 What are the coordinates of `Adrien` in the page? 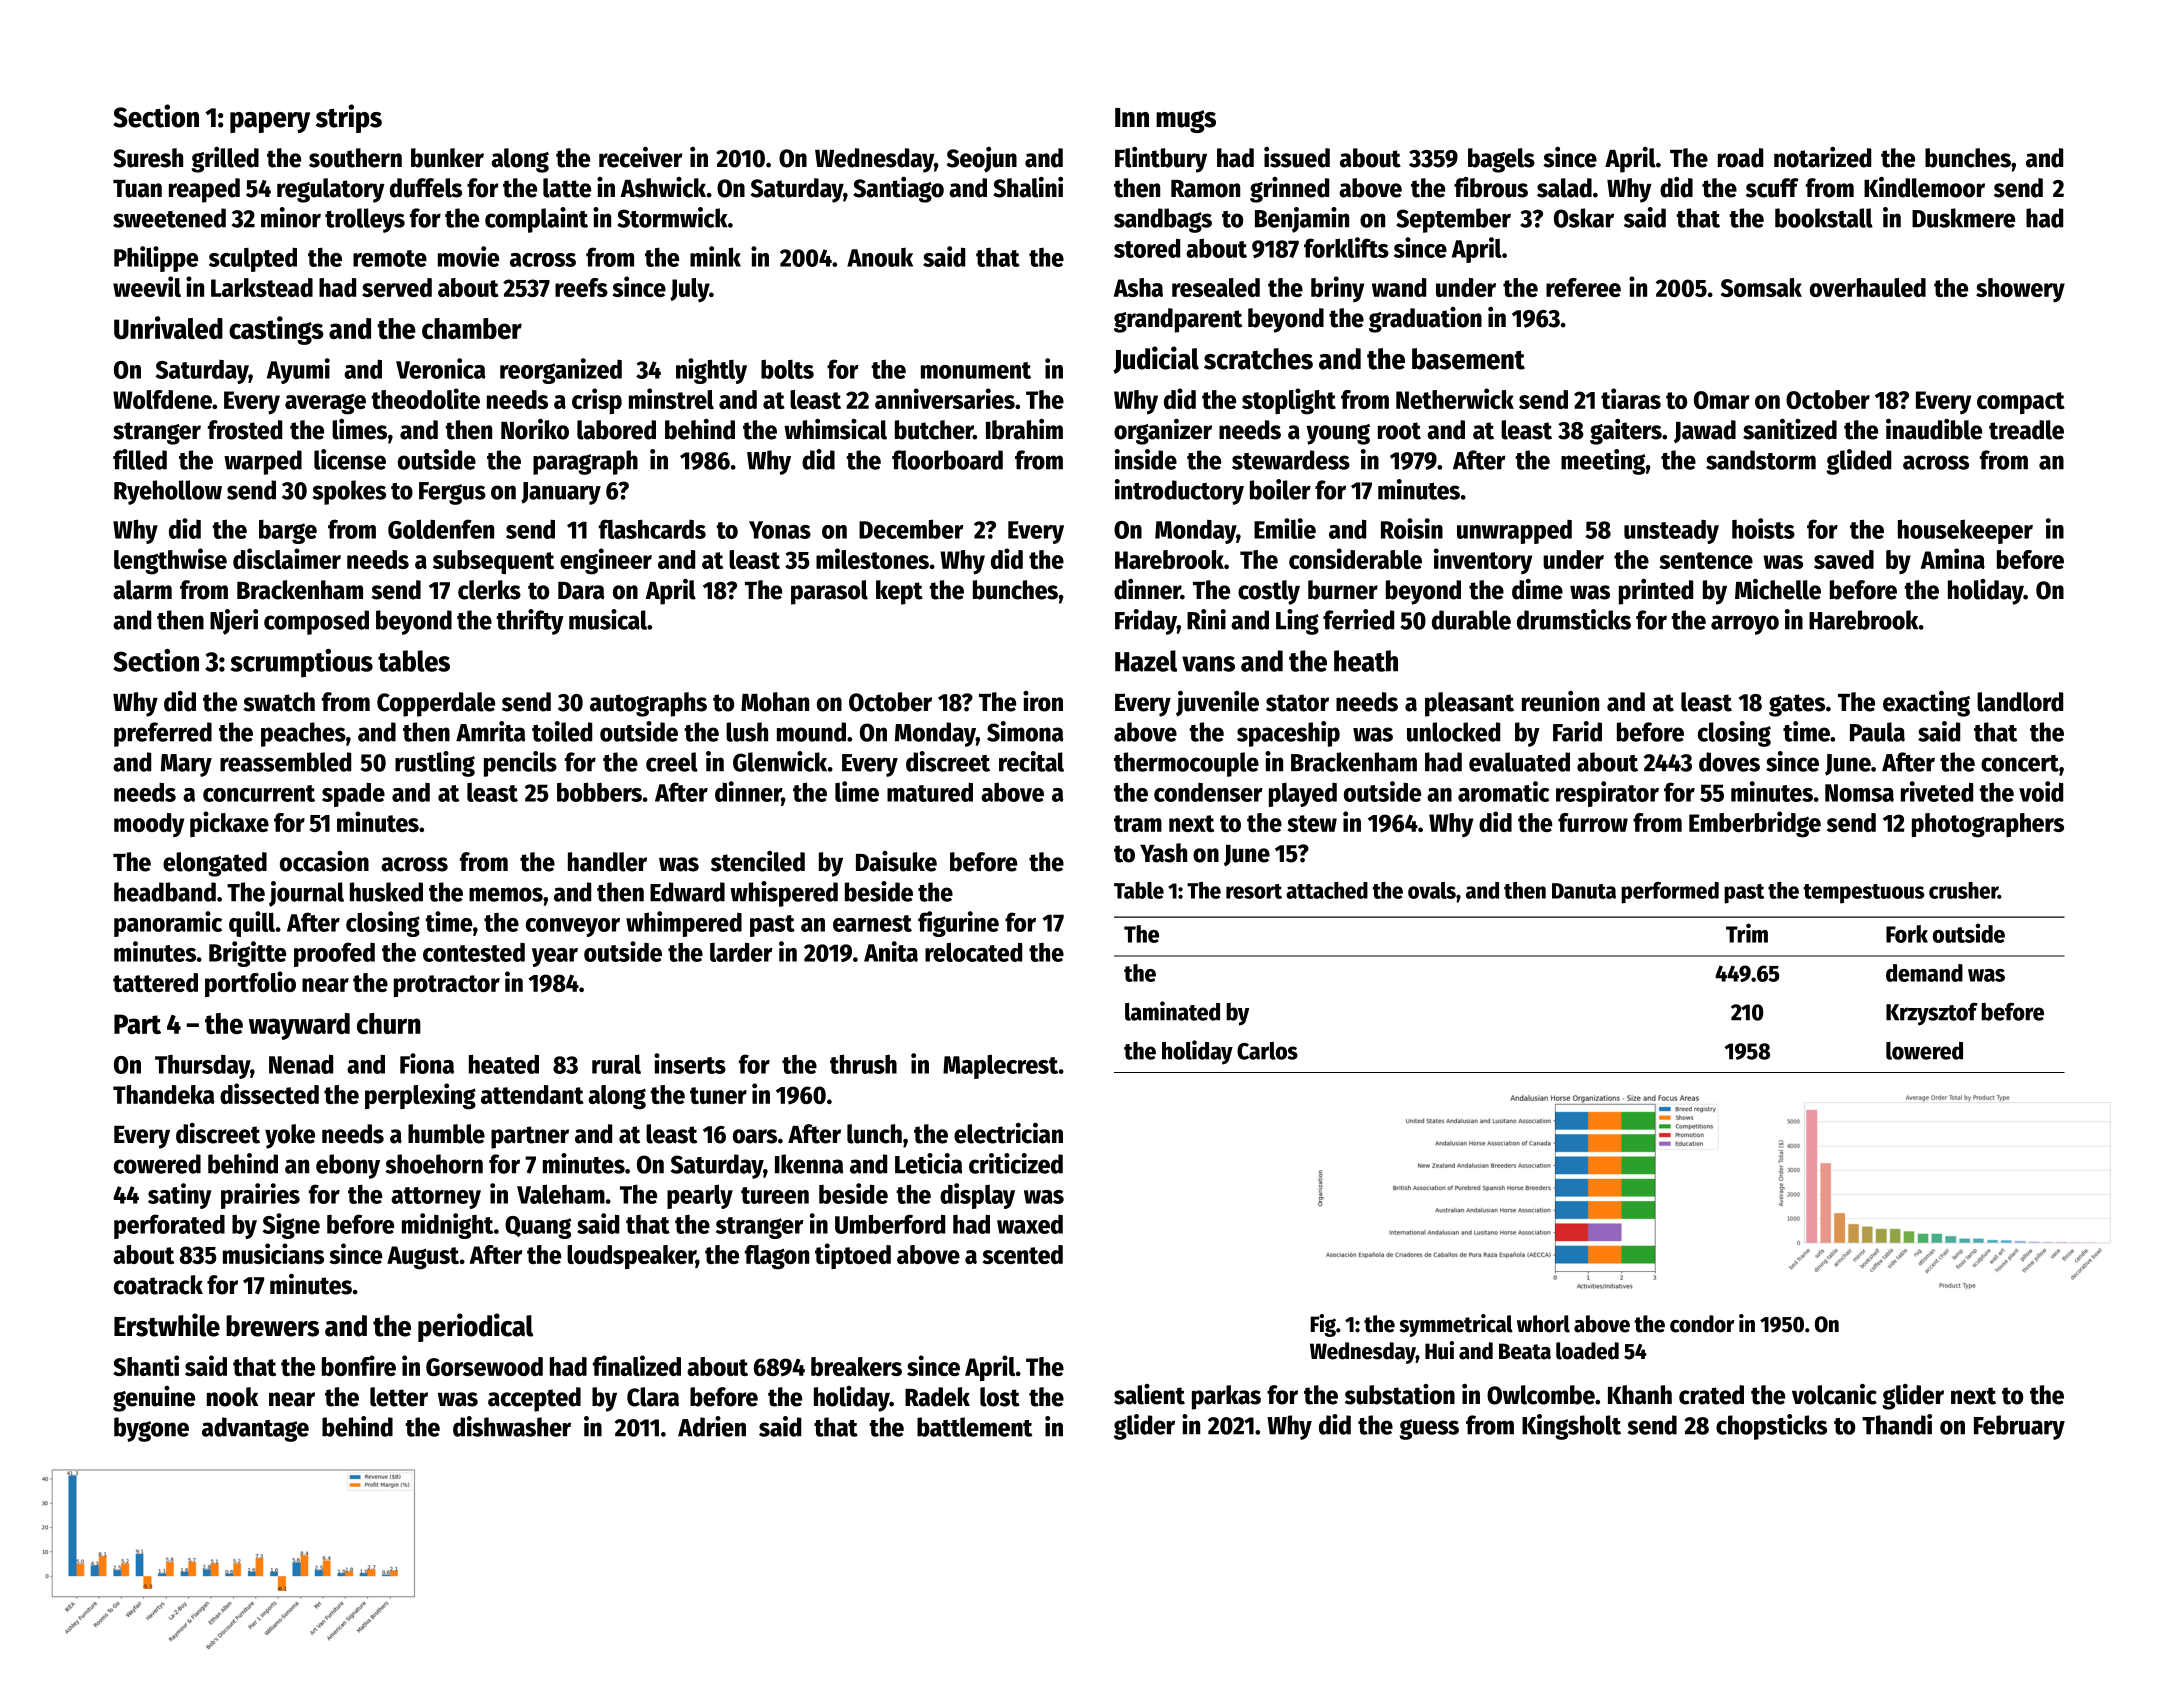 It's located at (712, 1426).
